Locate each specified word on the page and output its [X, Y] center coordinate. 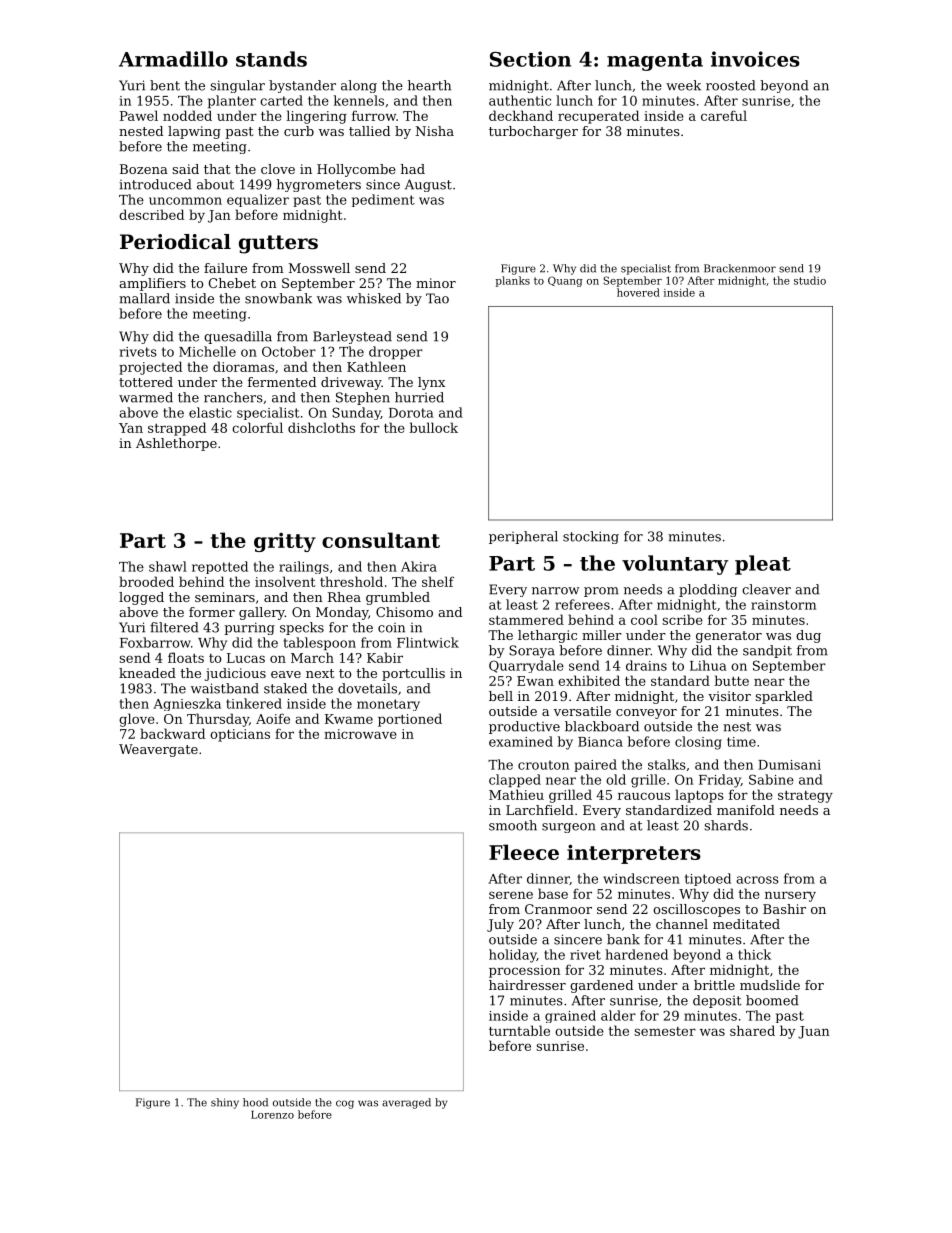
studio [810, 280]
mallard [144, 298]
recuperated [598, 117]
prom [601, 592]
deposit [717, 1001]
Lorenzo [272, 1115]
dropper [396, 353]
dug [808, 636]
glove [137, 720]
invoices [755, 59]
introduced [155, 184]
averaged [406, 1103]
